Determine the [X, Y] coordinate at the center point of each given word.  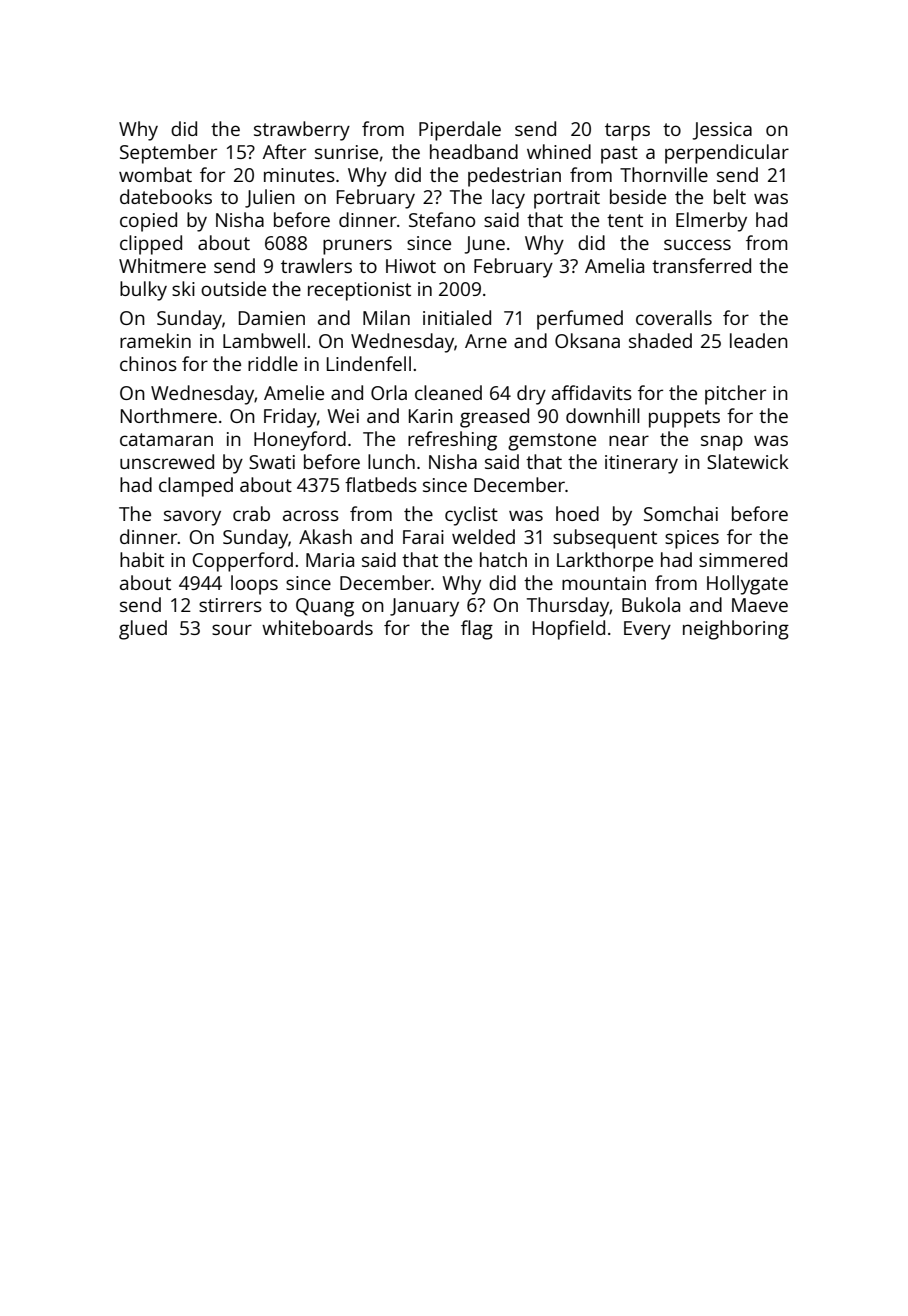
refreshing [452, 441]
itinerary [641, 464]
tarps [627, 132]
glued [143, 630]
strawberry [302, 131]
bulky [143, 291]
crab [251, 513]
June [485, 245]
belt [730, 196]
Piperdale [460, 131]
